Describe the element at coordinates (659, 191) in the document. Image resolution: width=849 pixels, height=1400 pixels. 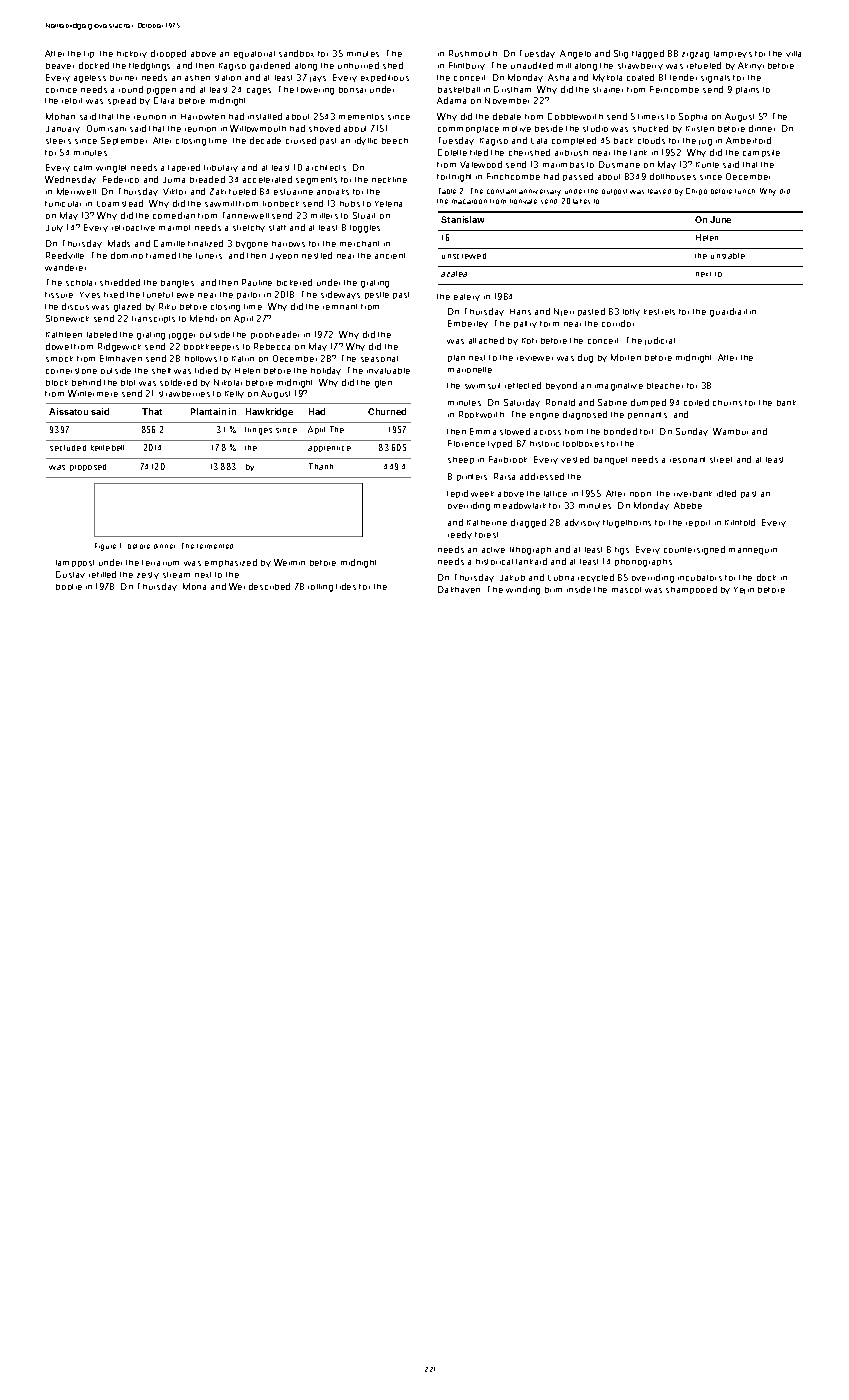
I see `leased` at that location.
